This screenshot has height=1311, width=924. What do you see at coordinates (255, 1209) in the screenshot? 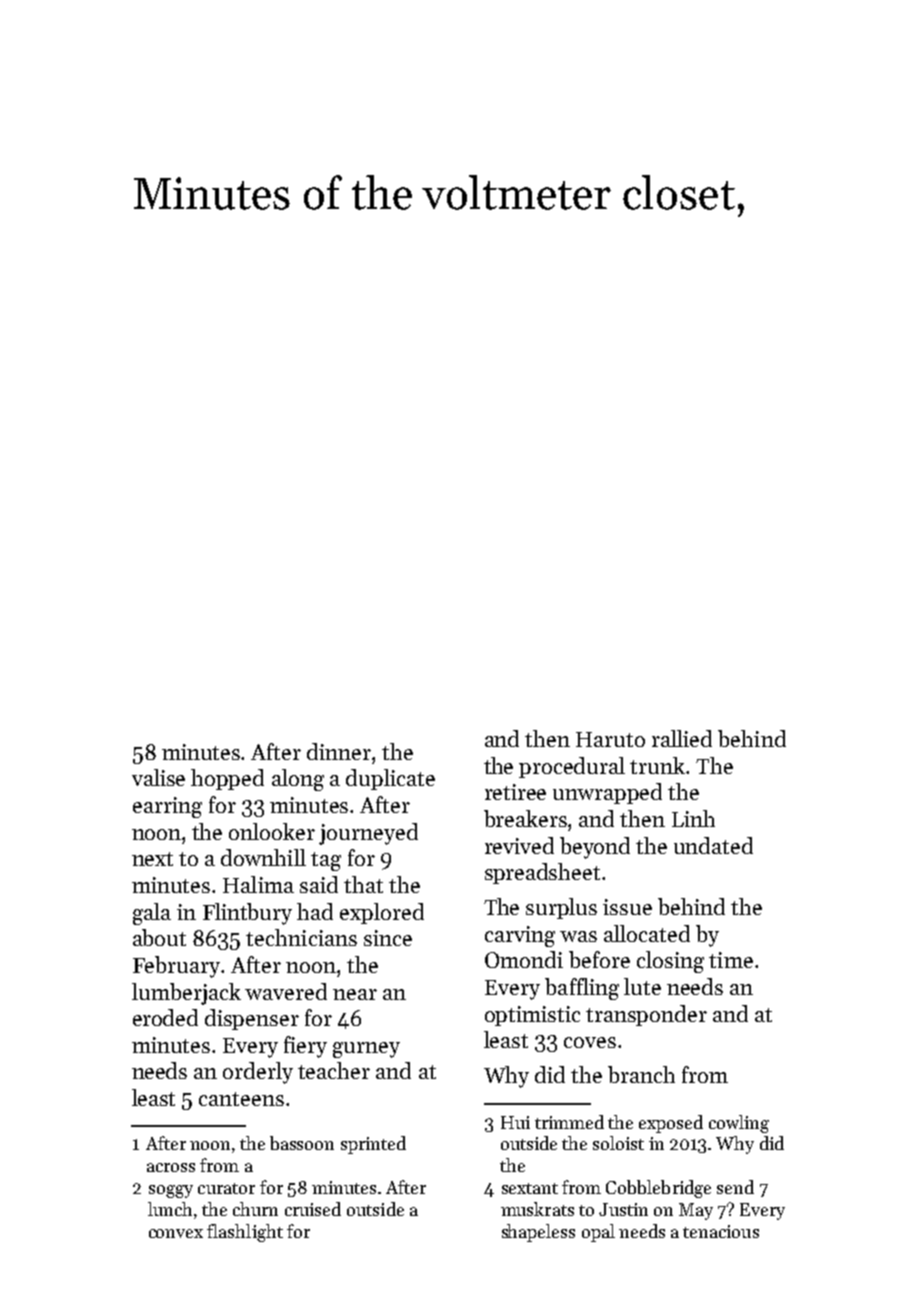
I see `churn` at bounding box center [255, 1209].
